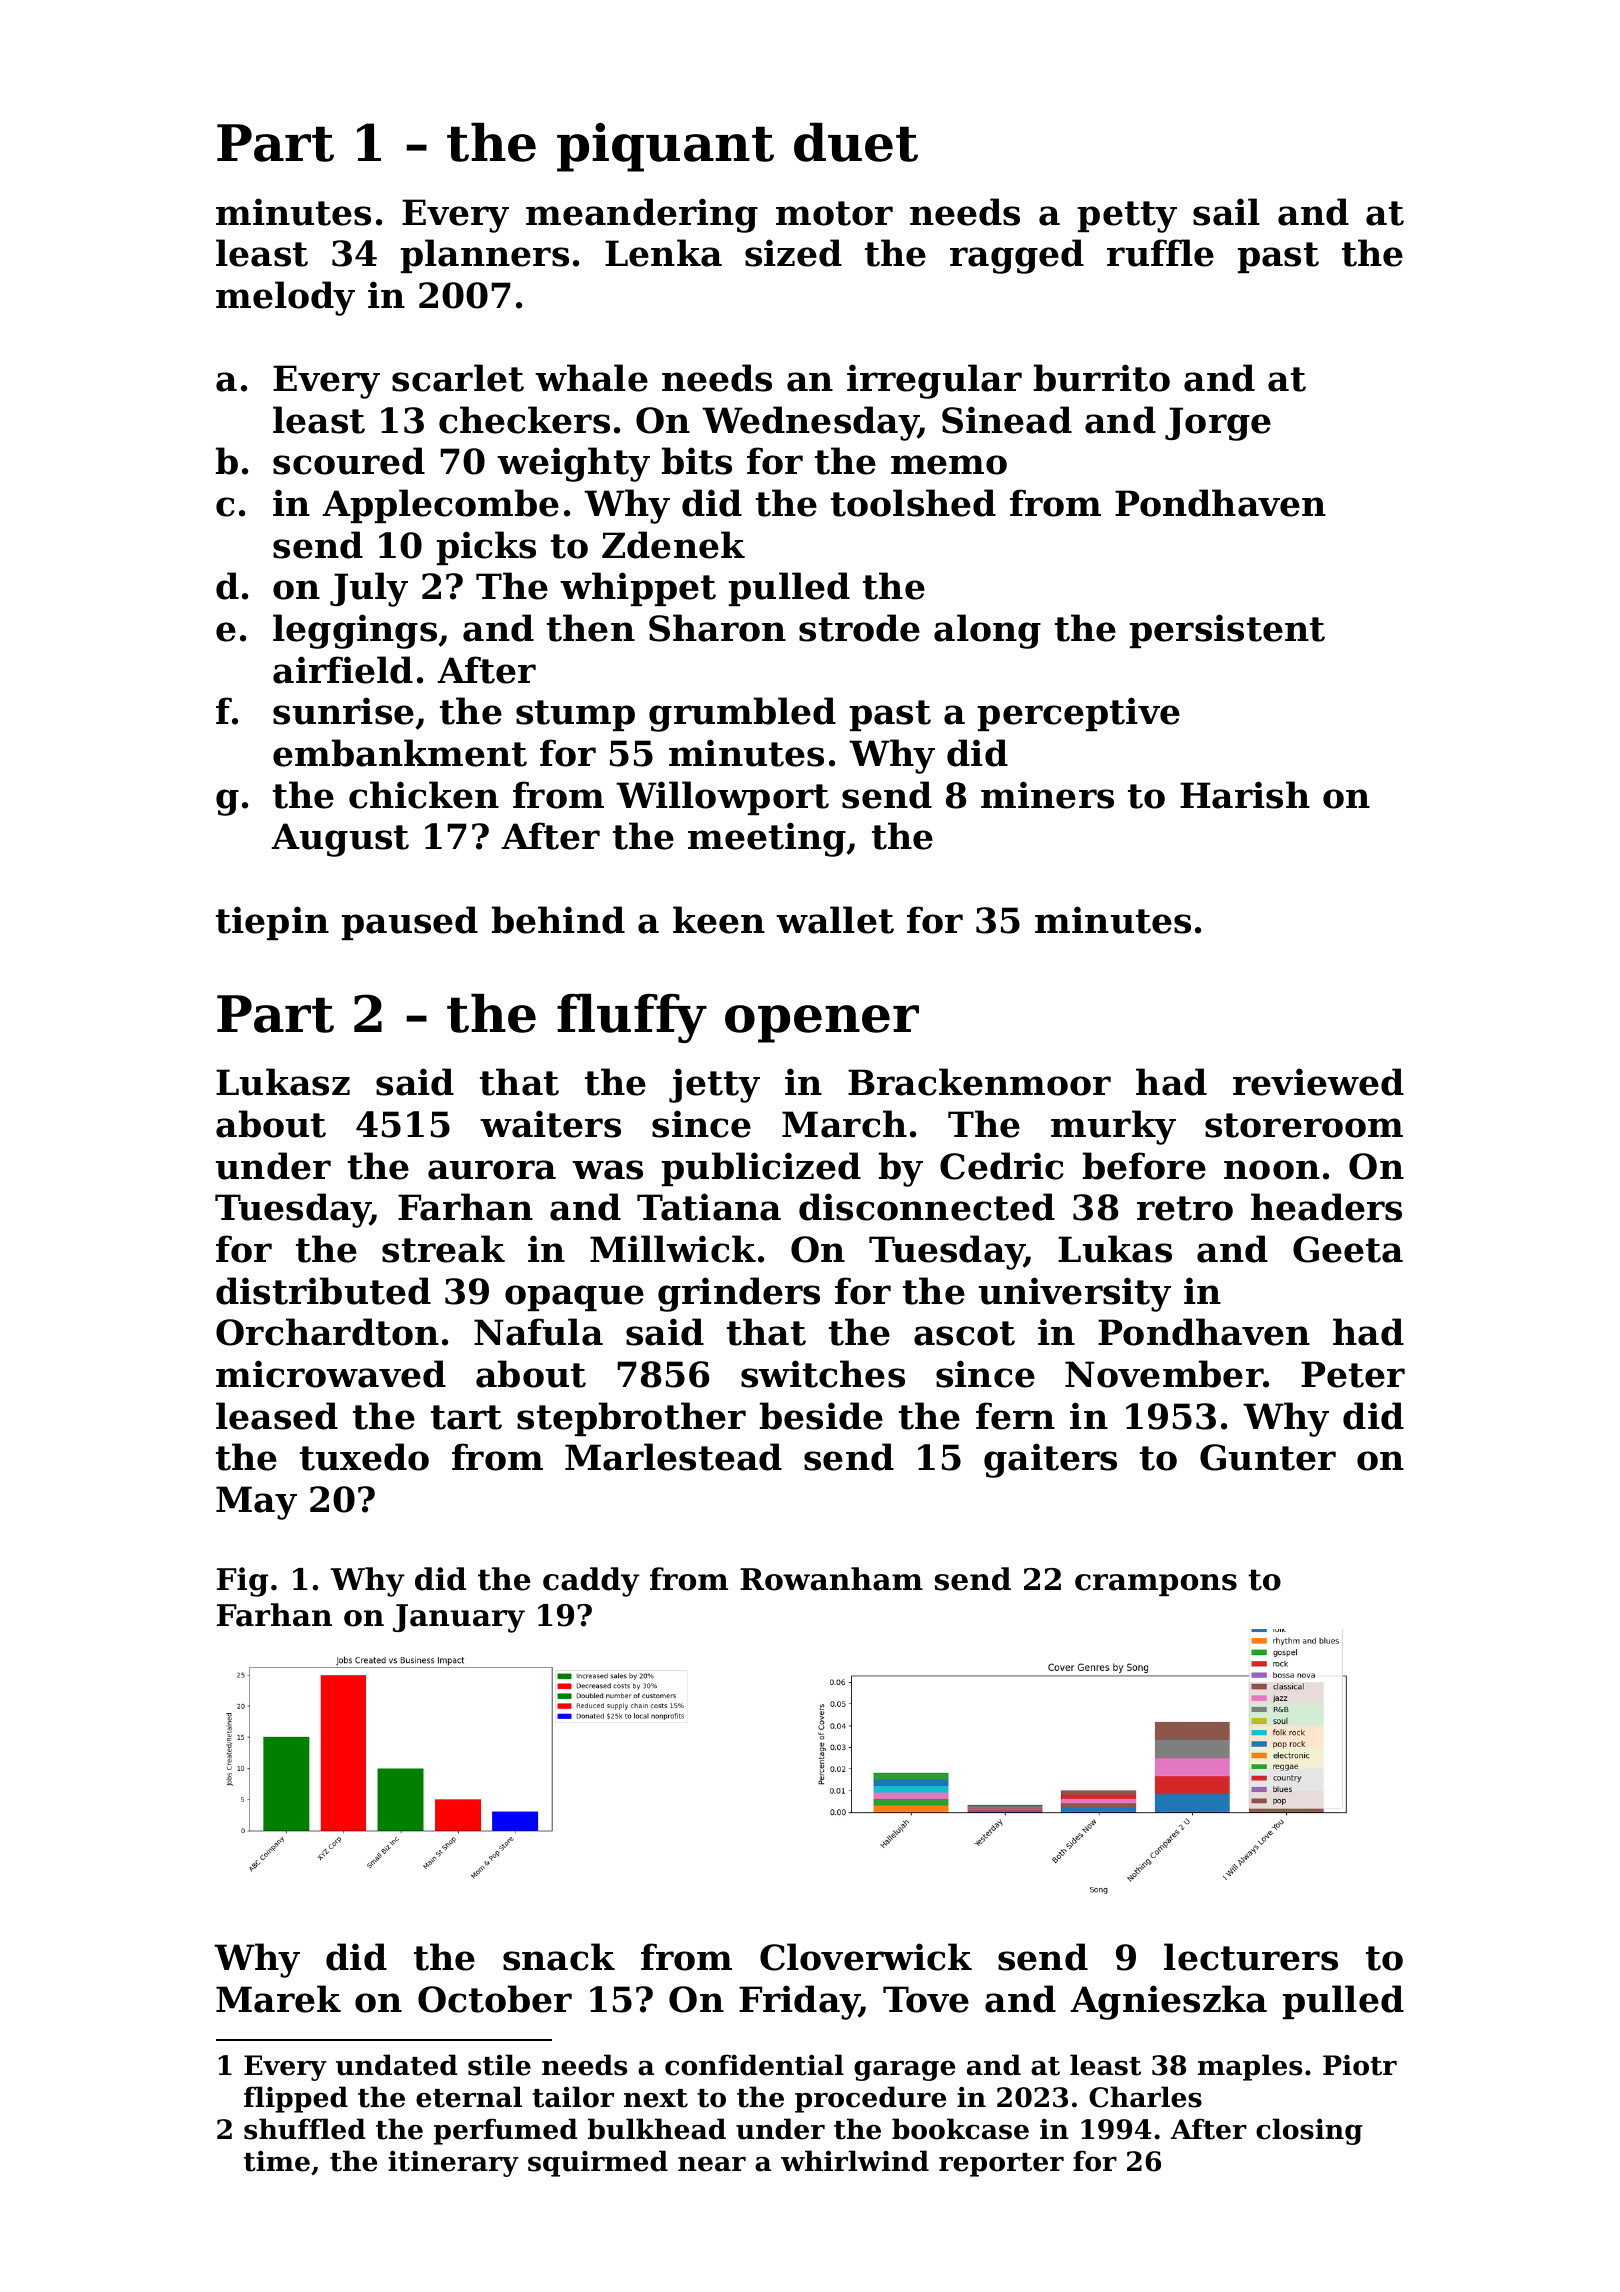 Image resolution: width=1620 pixels, height=2292 pixels. Describe the element at coordinates (913, 503) in the screenshot. I see `toolshed` at that location.
